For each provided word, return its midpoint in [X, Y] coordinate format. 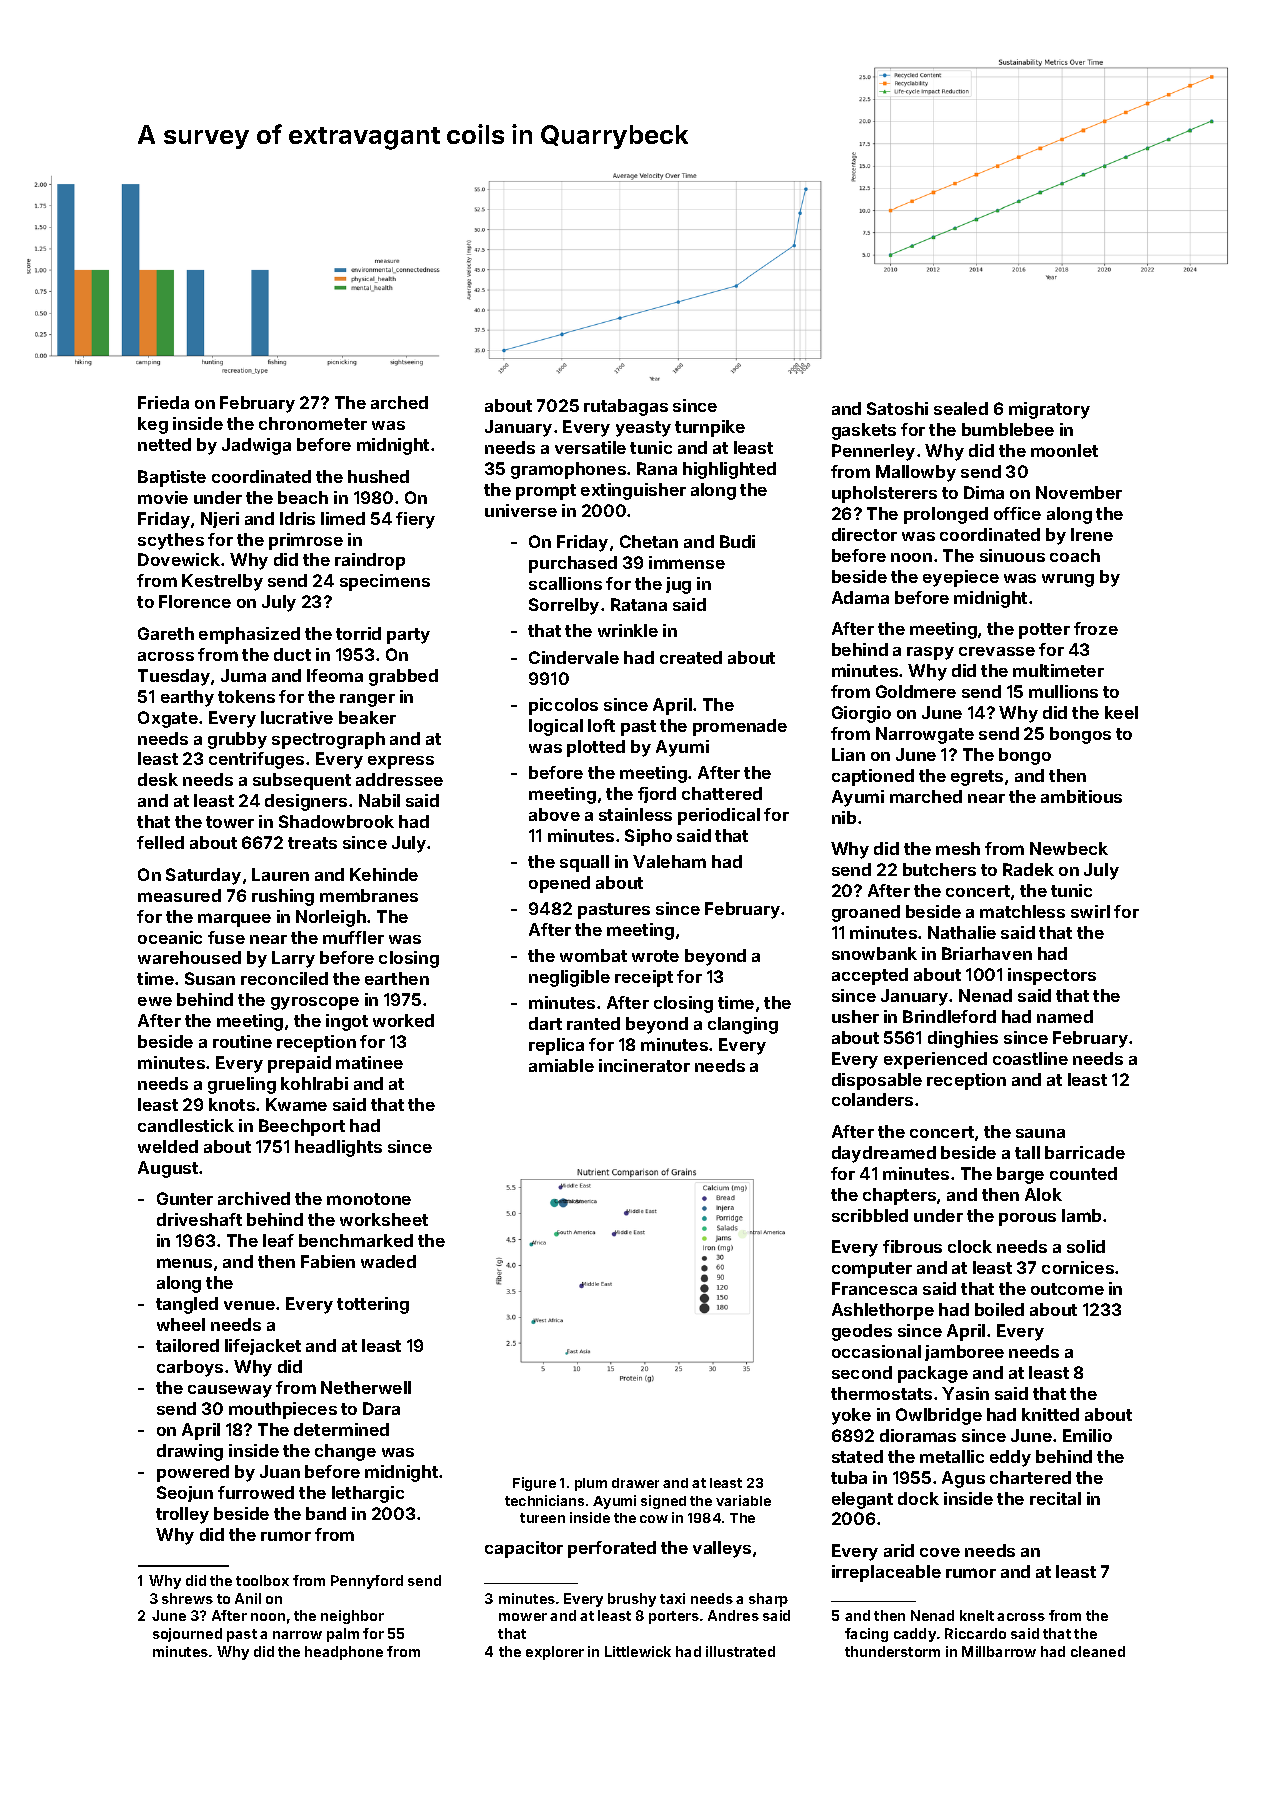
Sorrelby [564, 606]
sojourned [187, 1635]
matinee [369, 1062]
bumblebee [1008, 429]
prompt [546, 492]
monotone [369, 1199]
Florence [195, 601]
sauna [1040, 1133]
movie [163, 497]
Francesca [874, 1288]
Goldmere [916, 691]
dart [545, 1023]
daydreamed [884, 1154]
